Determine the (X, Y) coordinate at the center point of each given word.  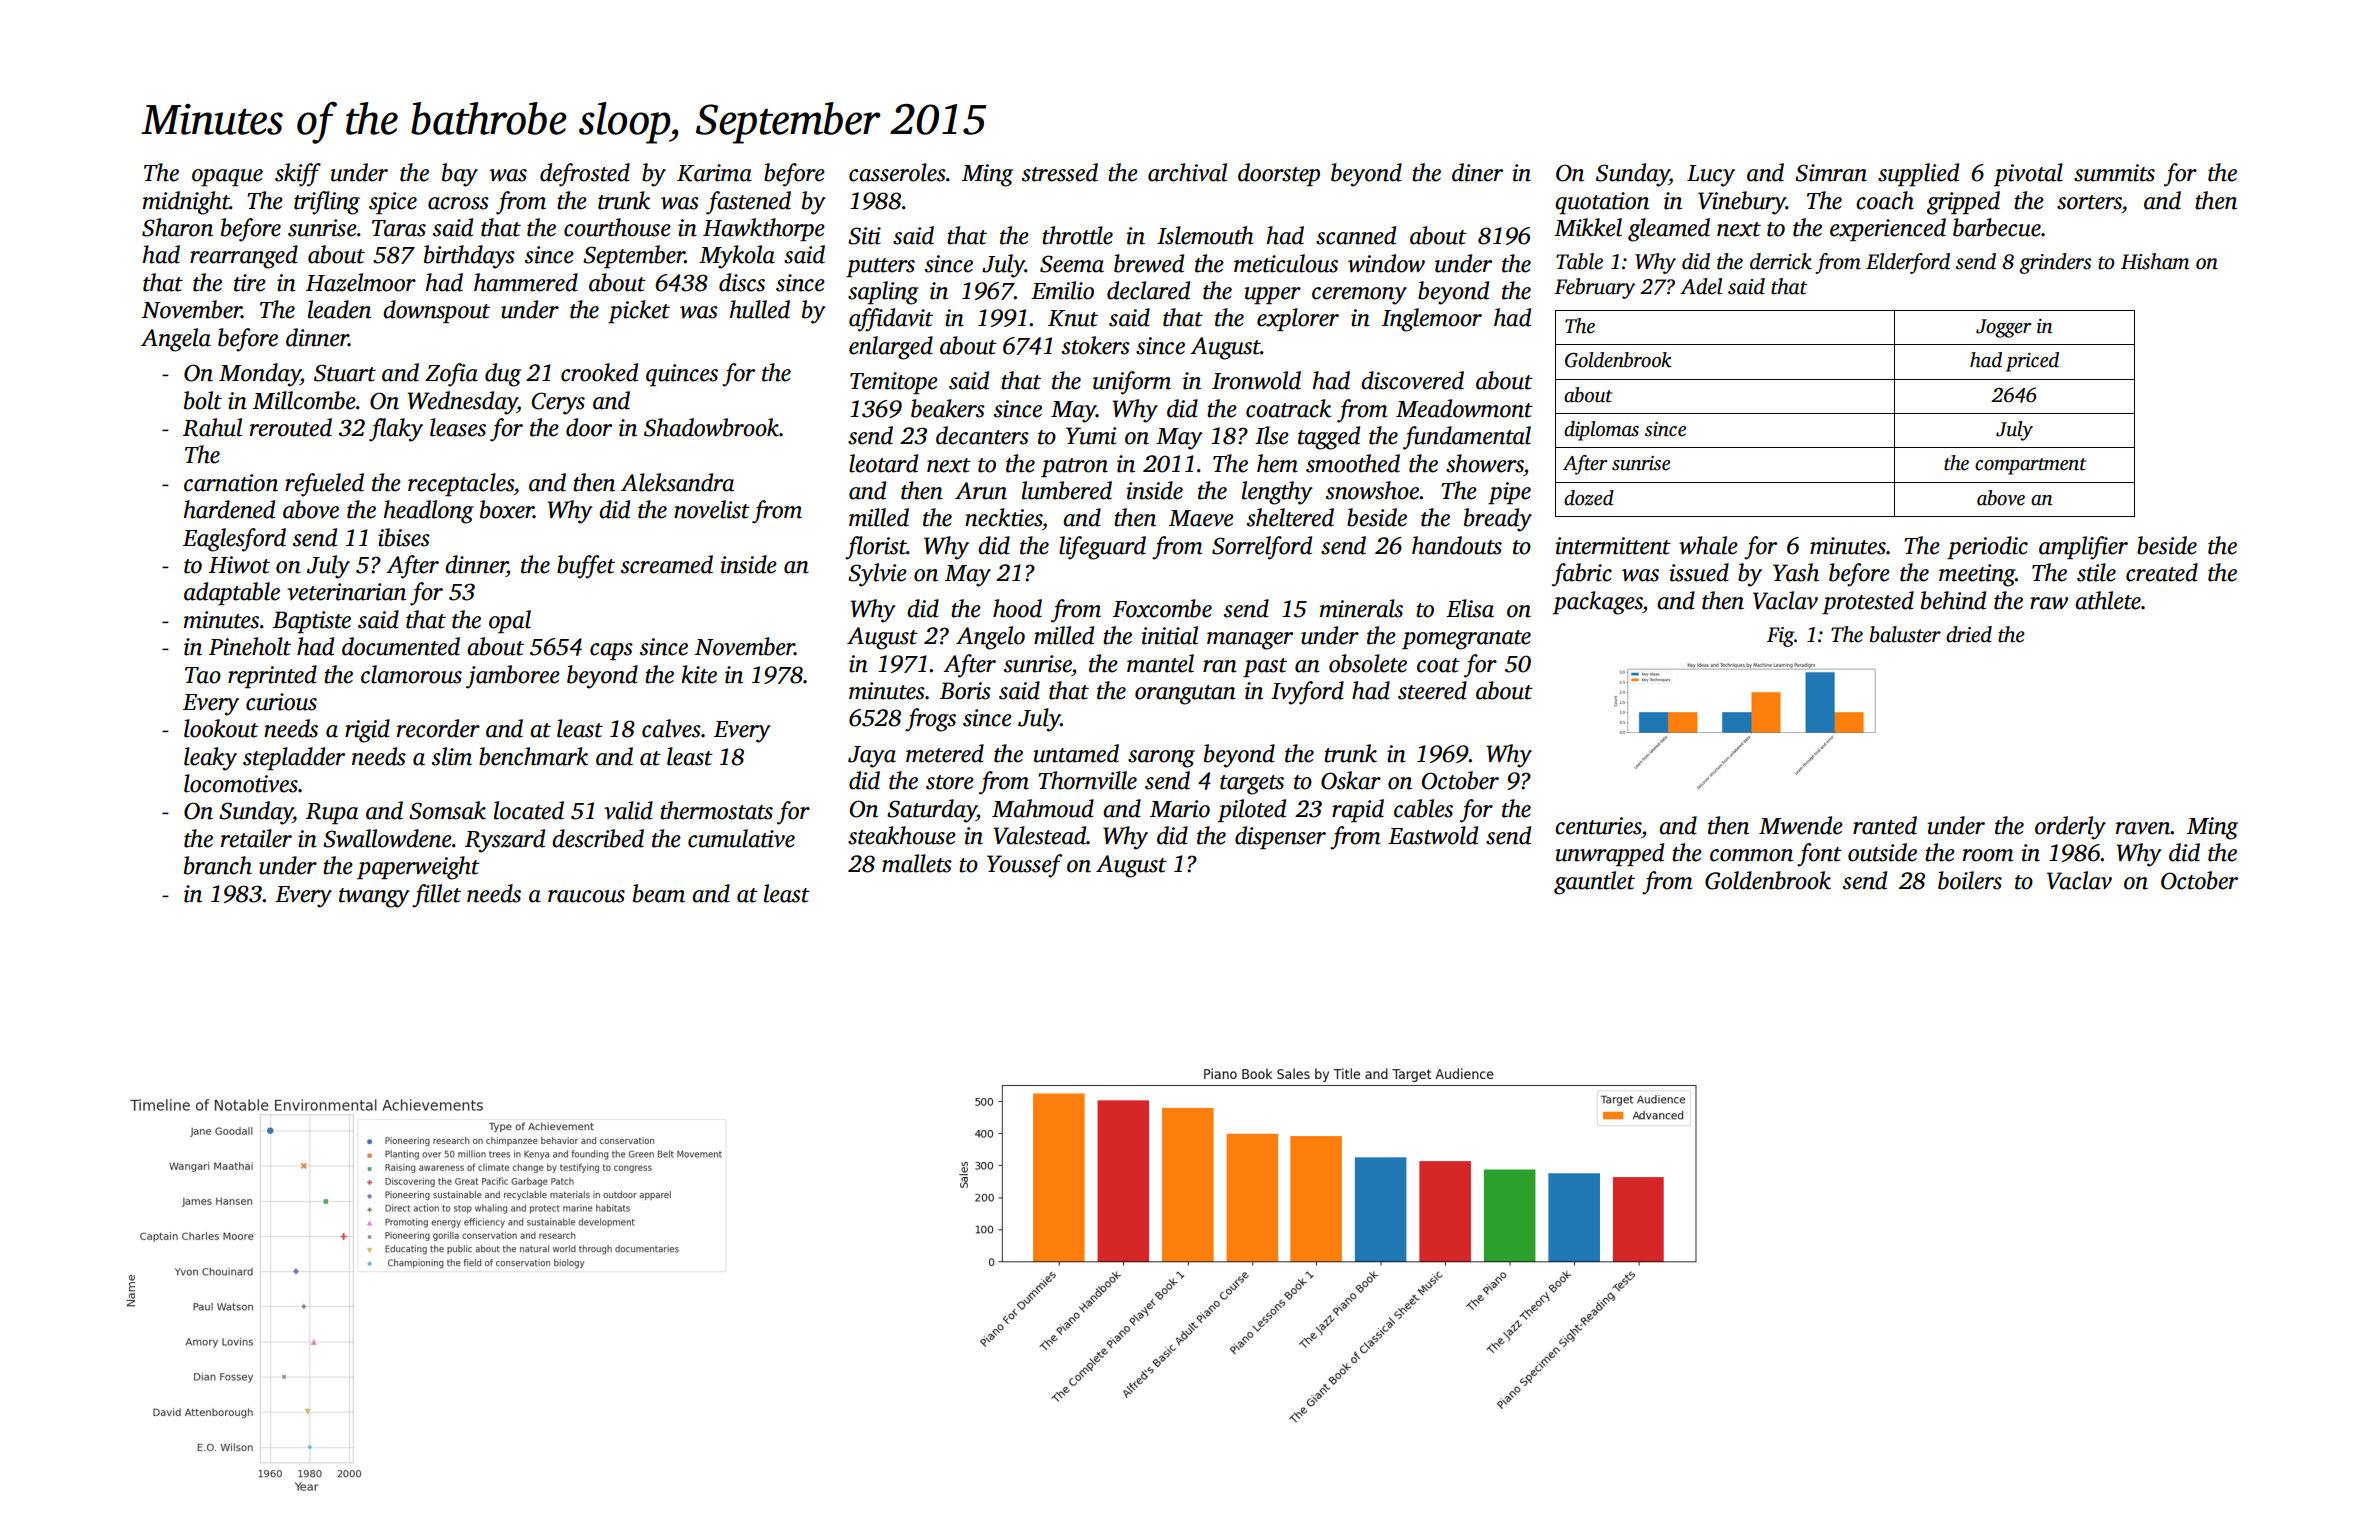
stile (2096, 572)
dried (1969, 634)
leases (458, 427)
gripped (1963, 203)
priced (2032, 362)
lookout (221, 728)
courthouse (617, 227)
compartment (2030, 466)
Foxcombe (1162, 608)
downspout (436, 311)
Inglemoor (1432, 320)
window (1386, 263)
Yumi (1091, 436)
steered (1432, 690)
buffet (586, 567)
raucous (586, 896)
